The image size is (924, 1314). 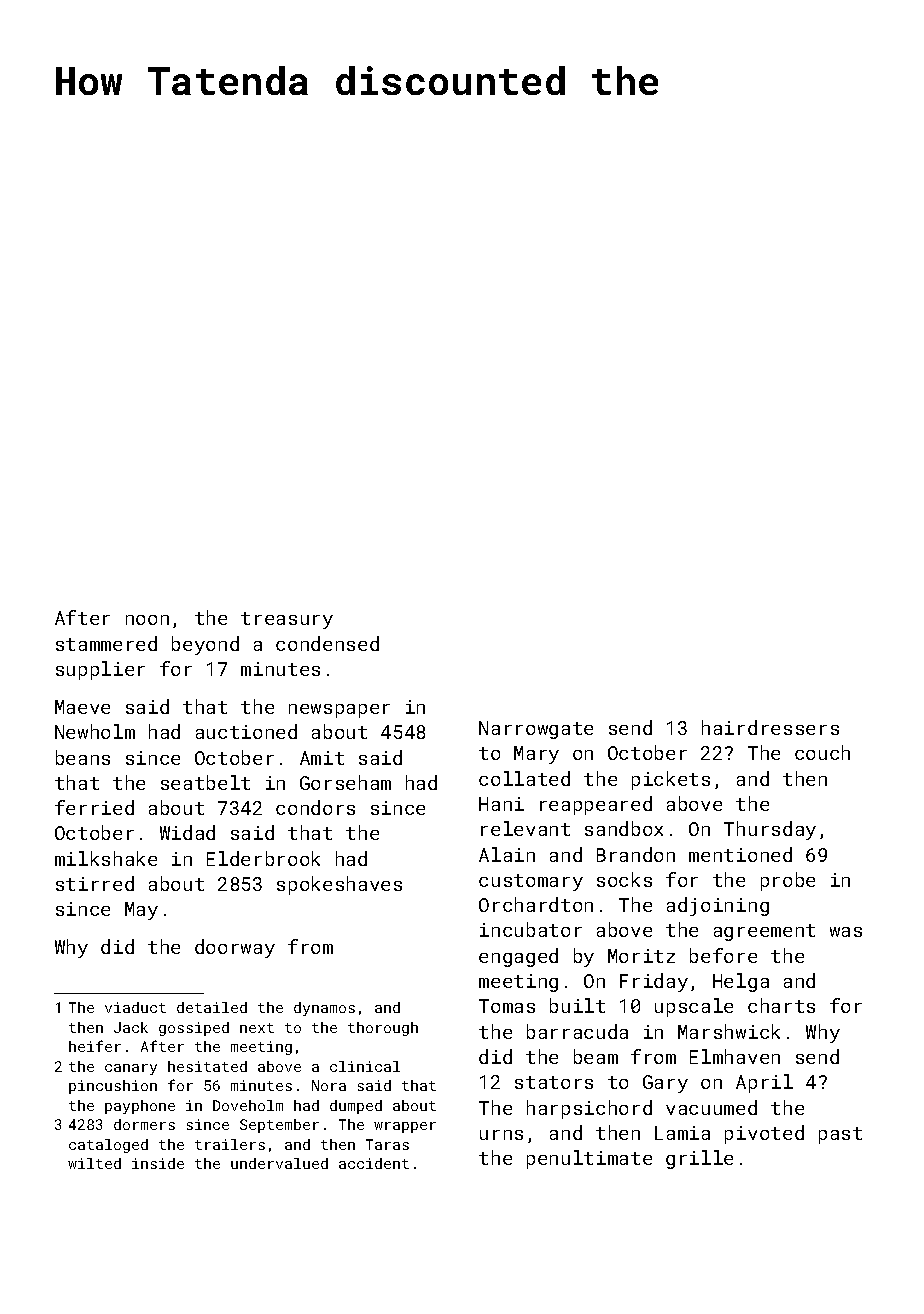 What do you see at coordinates (94, 1163) in the image?
I see `wilted` at bounding box center [94, 1163].
